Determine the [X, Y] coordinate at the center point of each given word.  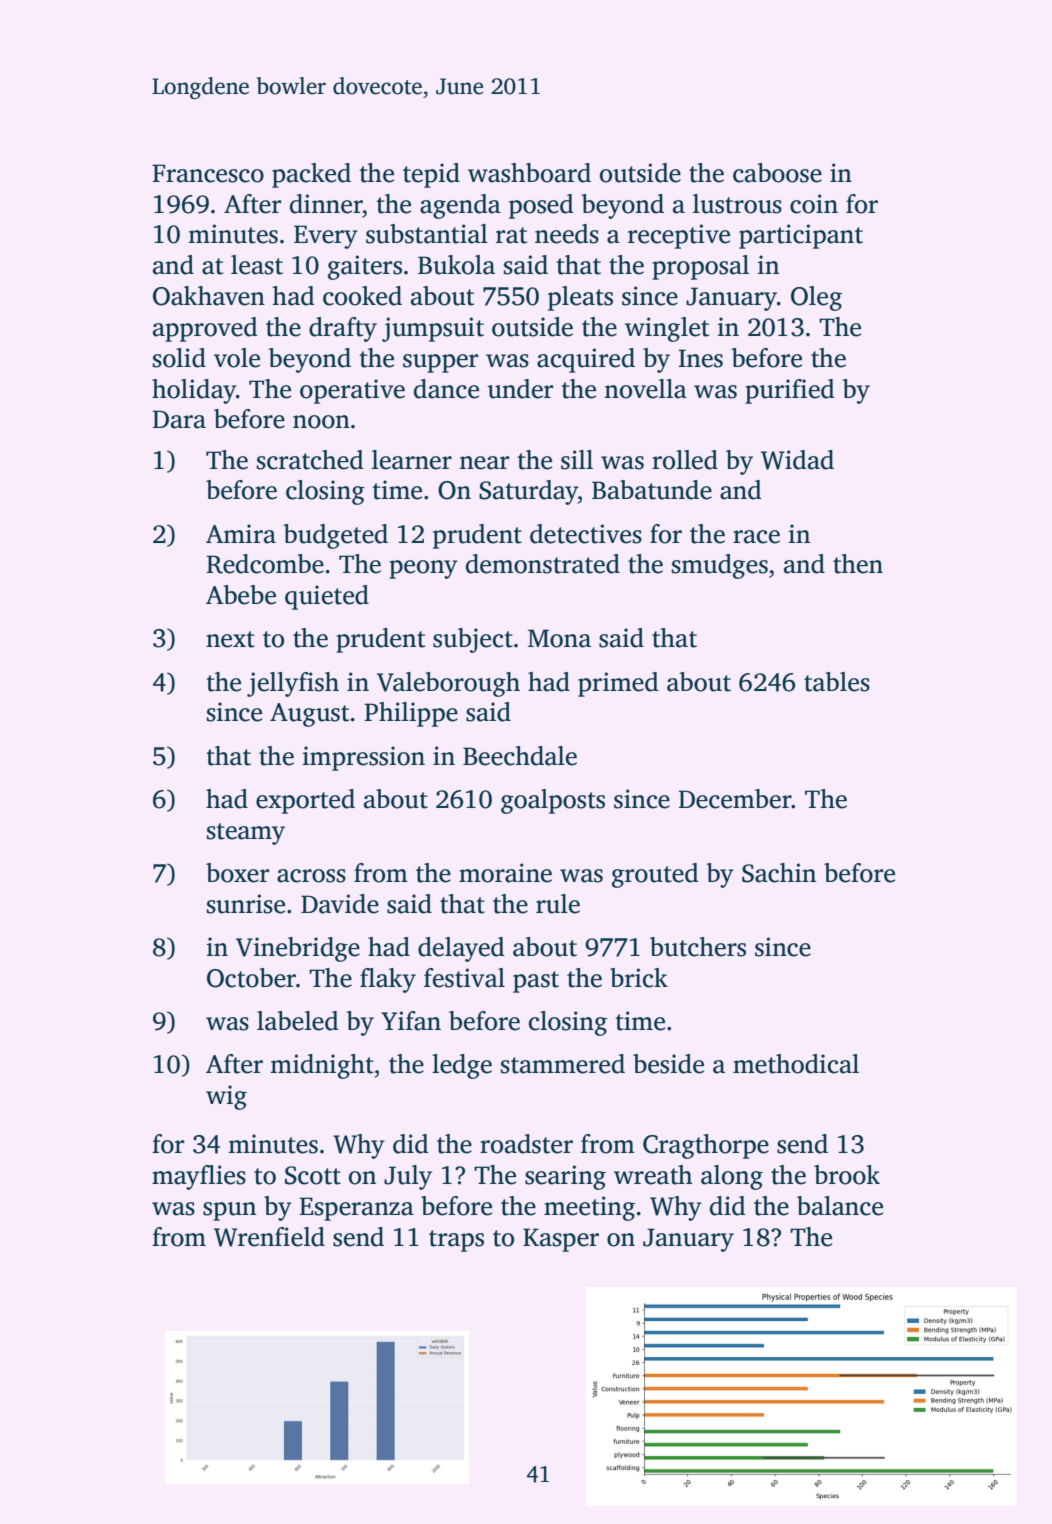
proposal [700, 267]
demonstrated [543, 564]
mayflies [199, 1177]
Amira [241, 534]
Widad [797, 460]
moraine [505, 873]
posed [541, 206]
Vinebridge [298, 949]
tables [837, 682]
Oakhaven [209, 296]
